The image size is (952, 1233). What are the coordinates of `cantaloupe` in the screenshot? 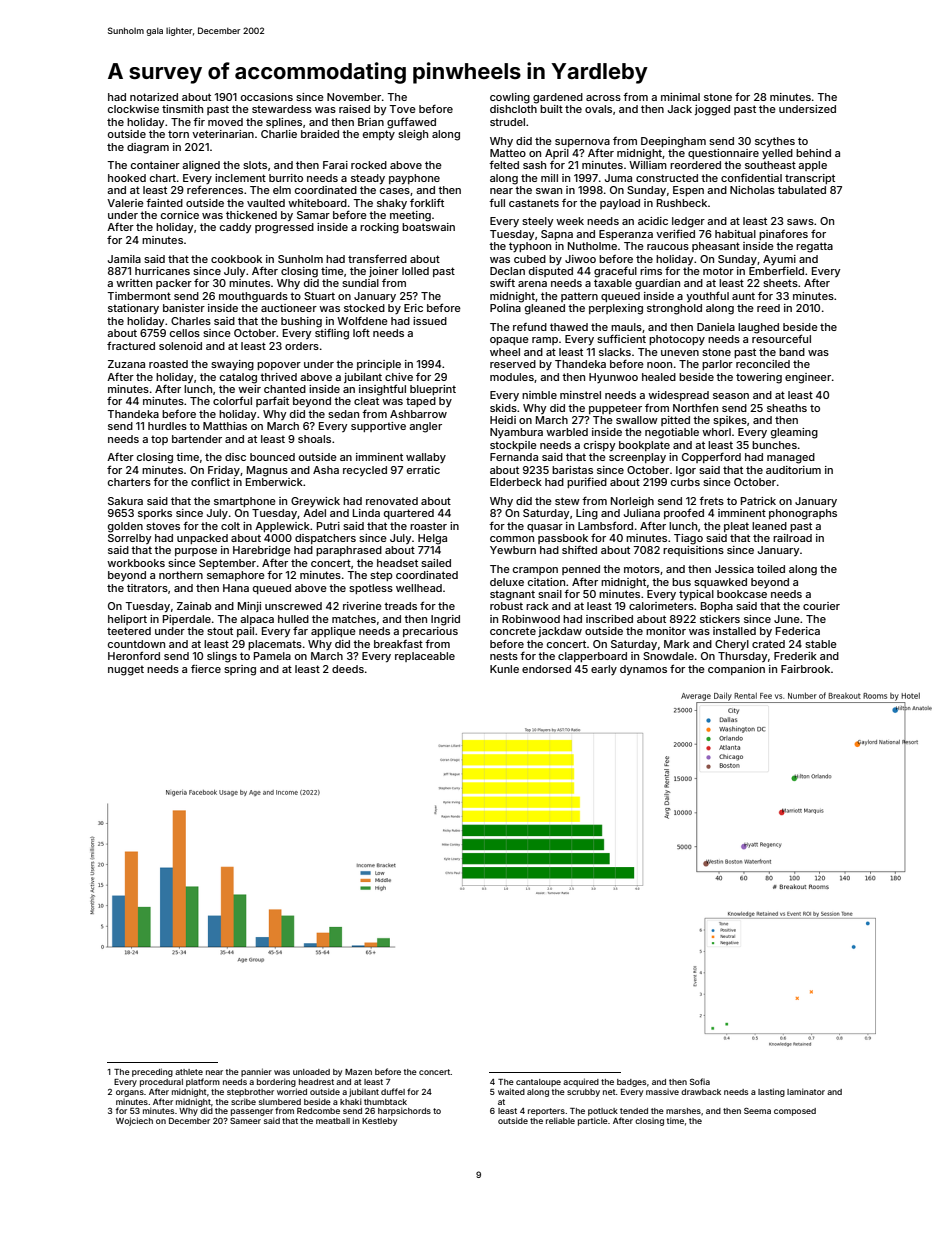 It's located at (538, 1083).
